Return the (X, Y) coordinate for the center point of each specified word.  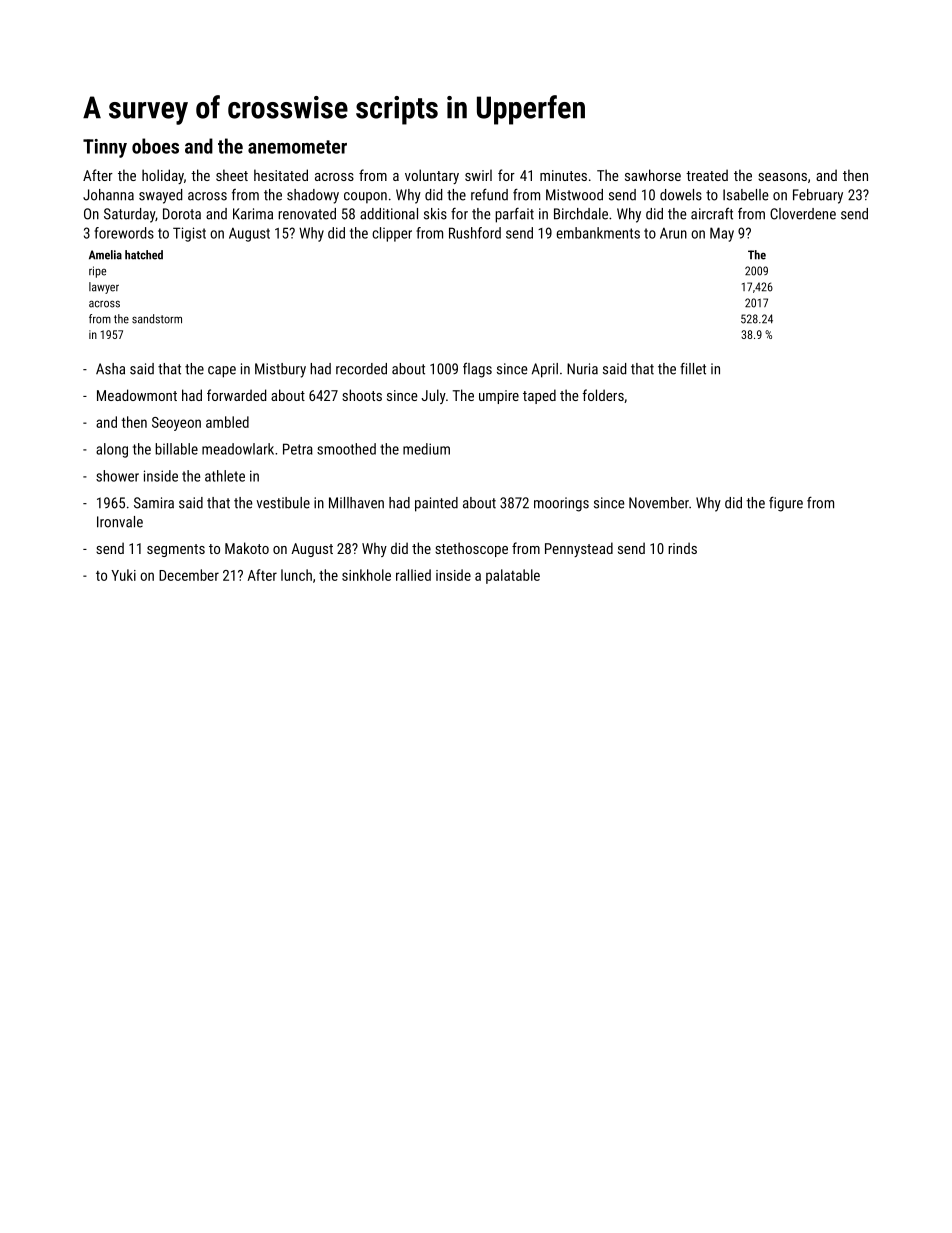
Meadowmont (137, 395)
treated (707, 175)
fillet (693, 369)
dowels (681, 195)
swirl (478, 175)
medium (426, 449)
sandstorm (157, 319)
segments (176, 550)
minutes (563, 175)
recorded (361, 369)
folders (603, 395)
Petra (298, 449)
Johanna (108, 195)
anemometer (297, 147)
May (722, 234)
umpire (499, 397)
